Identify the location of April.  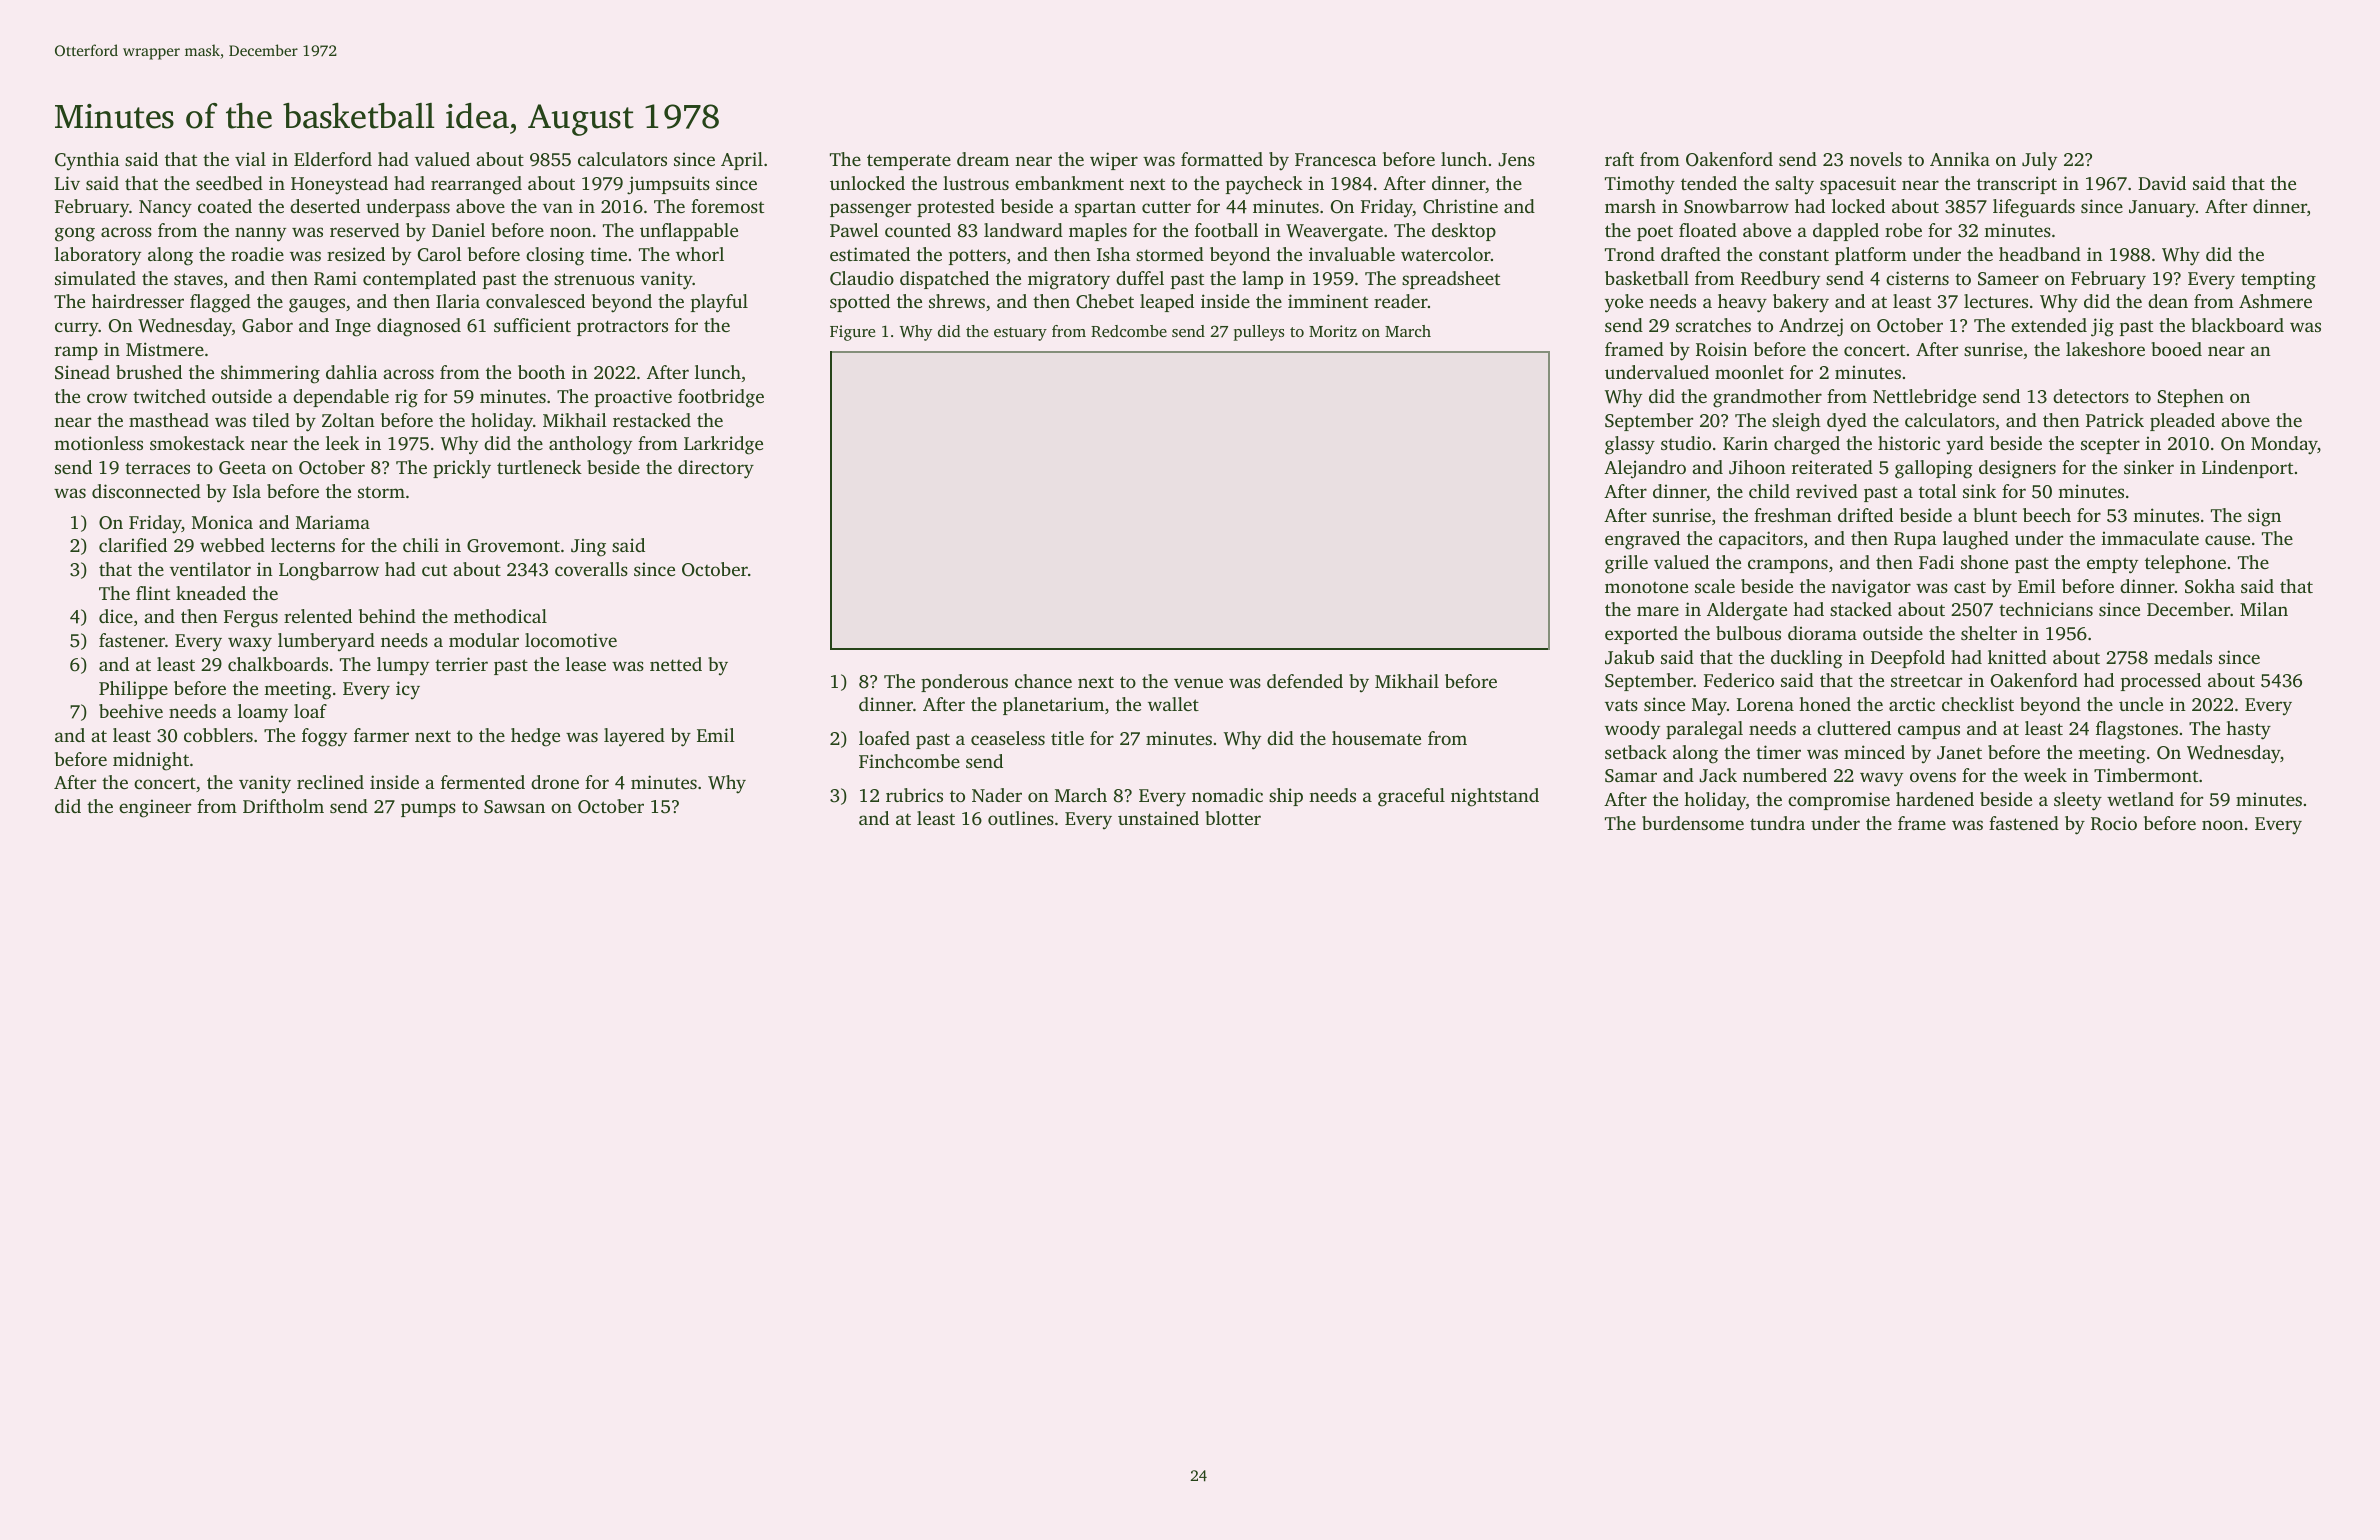
(742, 161).
